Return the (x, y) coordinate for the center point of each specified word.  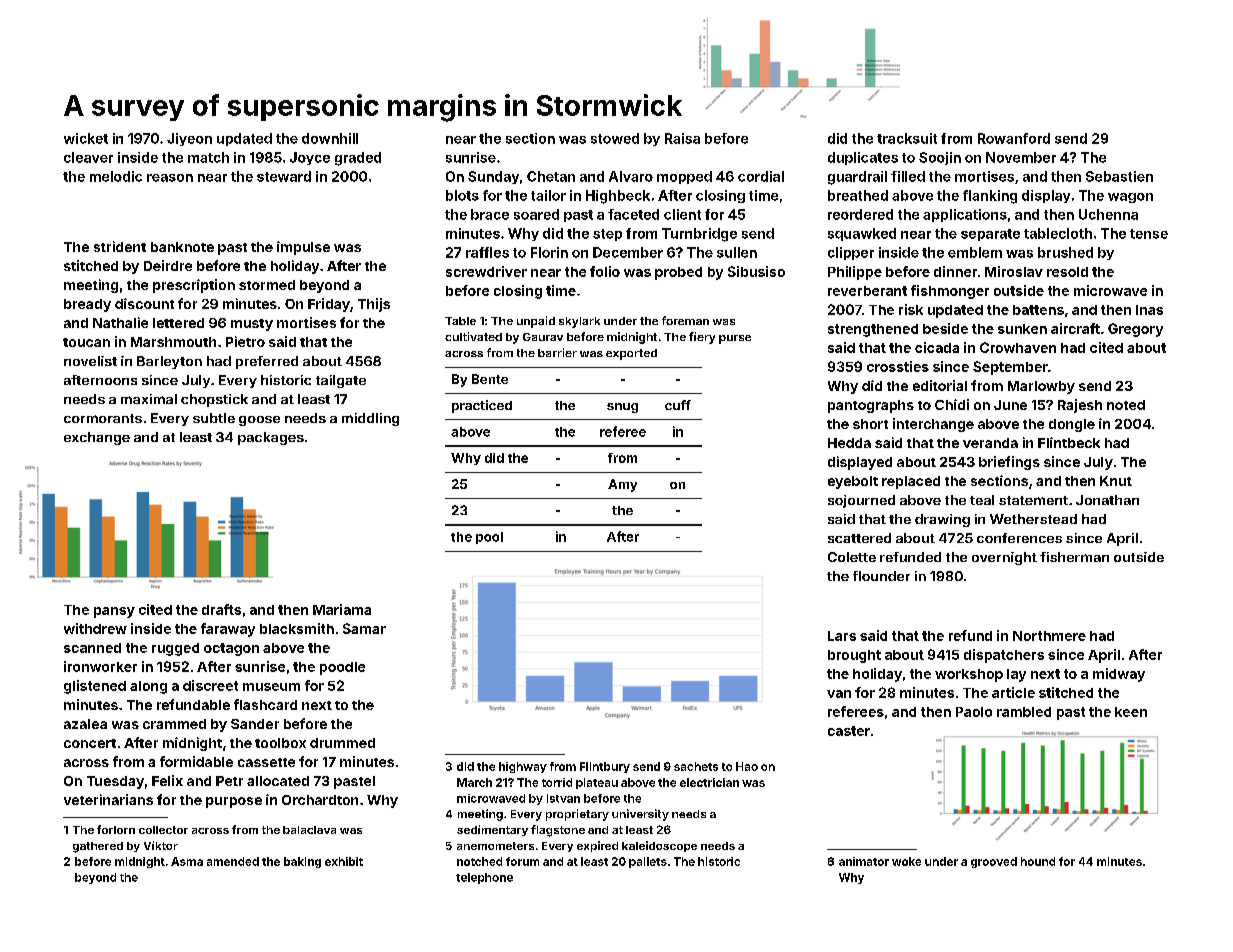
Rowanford (1014, 138)
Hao (747, 766)
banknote (182, 247)
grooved (994, 862)
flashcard (265, 704)
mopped (684, 177)
